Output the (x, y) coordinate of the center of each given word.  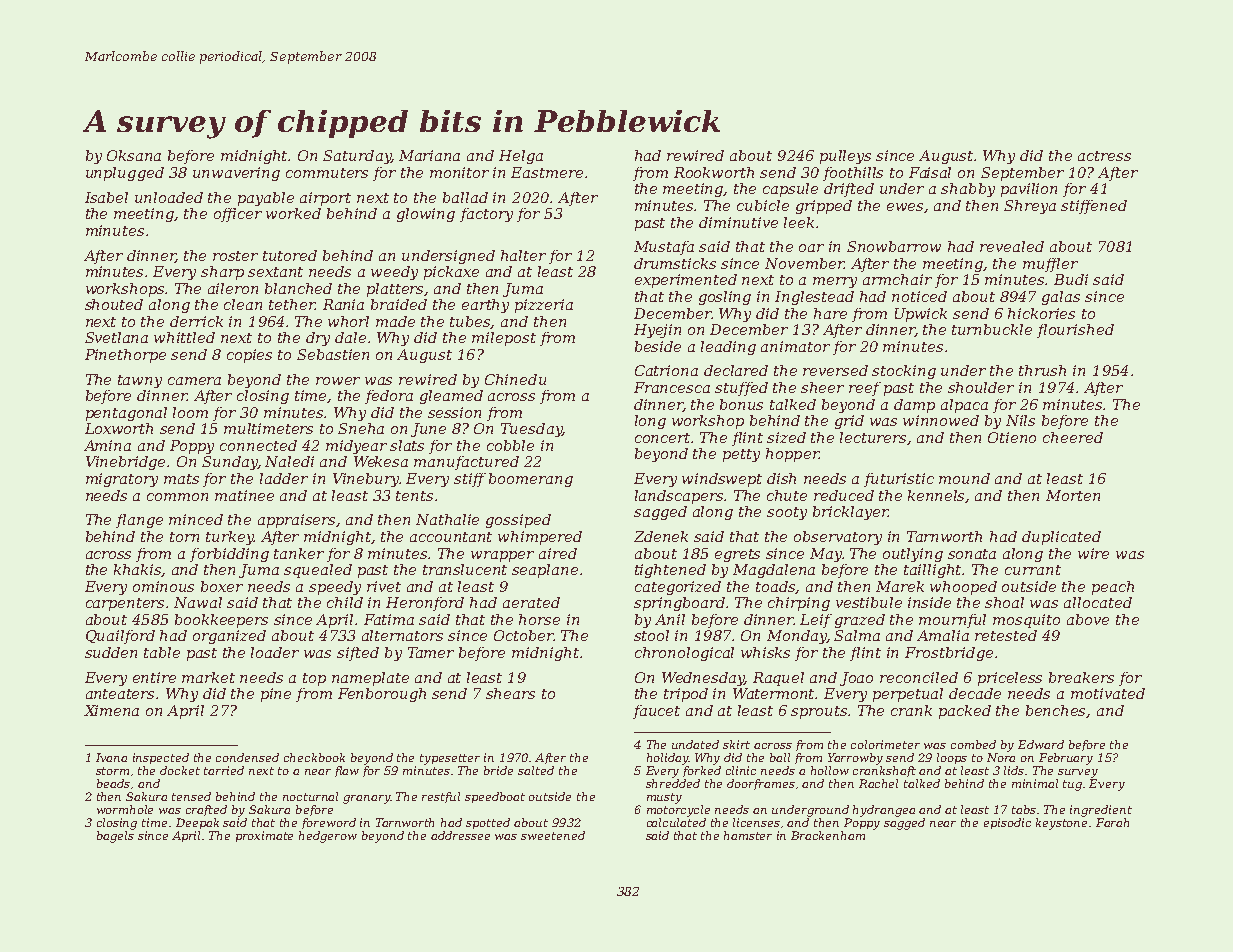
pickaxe (451, 273)
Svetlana (116, 337)
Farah (1112, 822)
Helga (521, 157)
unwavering (236, 174)
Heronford (425, 604)
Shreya (1030, 207)
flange (139, 521)
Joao (856, 679)
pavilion (1029, 190)
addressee (460, 835)
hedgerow (328, 837)
